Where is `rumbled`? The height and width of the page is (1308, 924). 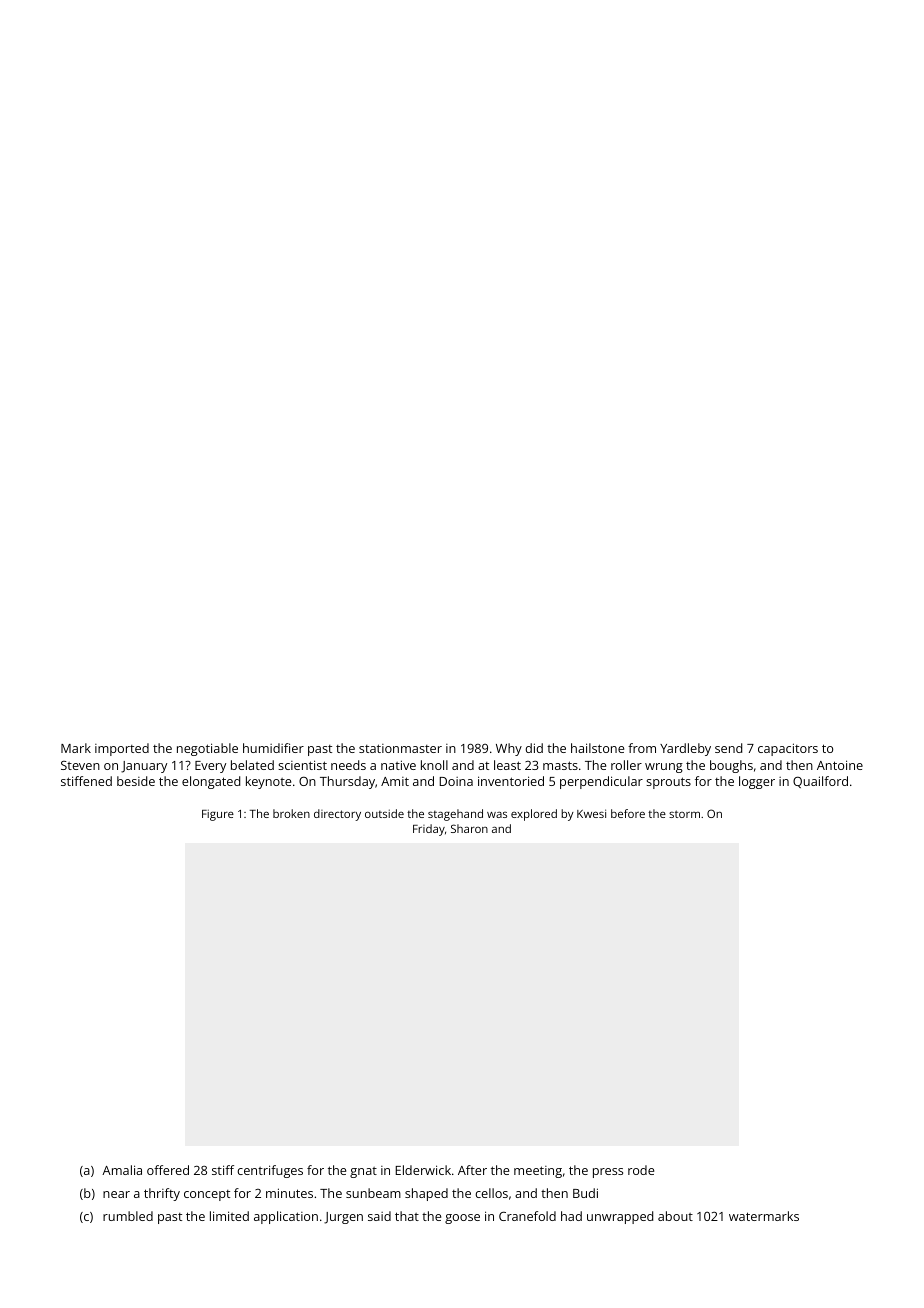 rumbled is located at coordinates (128, 1216).
